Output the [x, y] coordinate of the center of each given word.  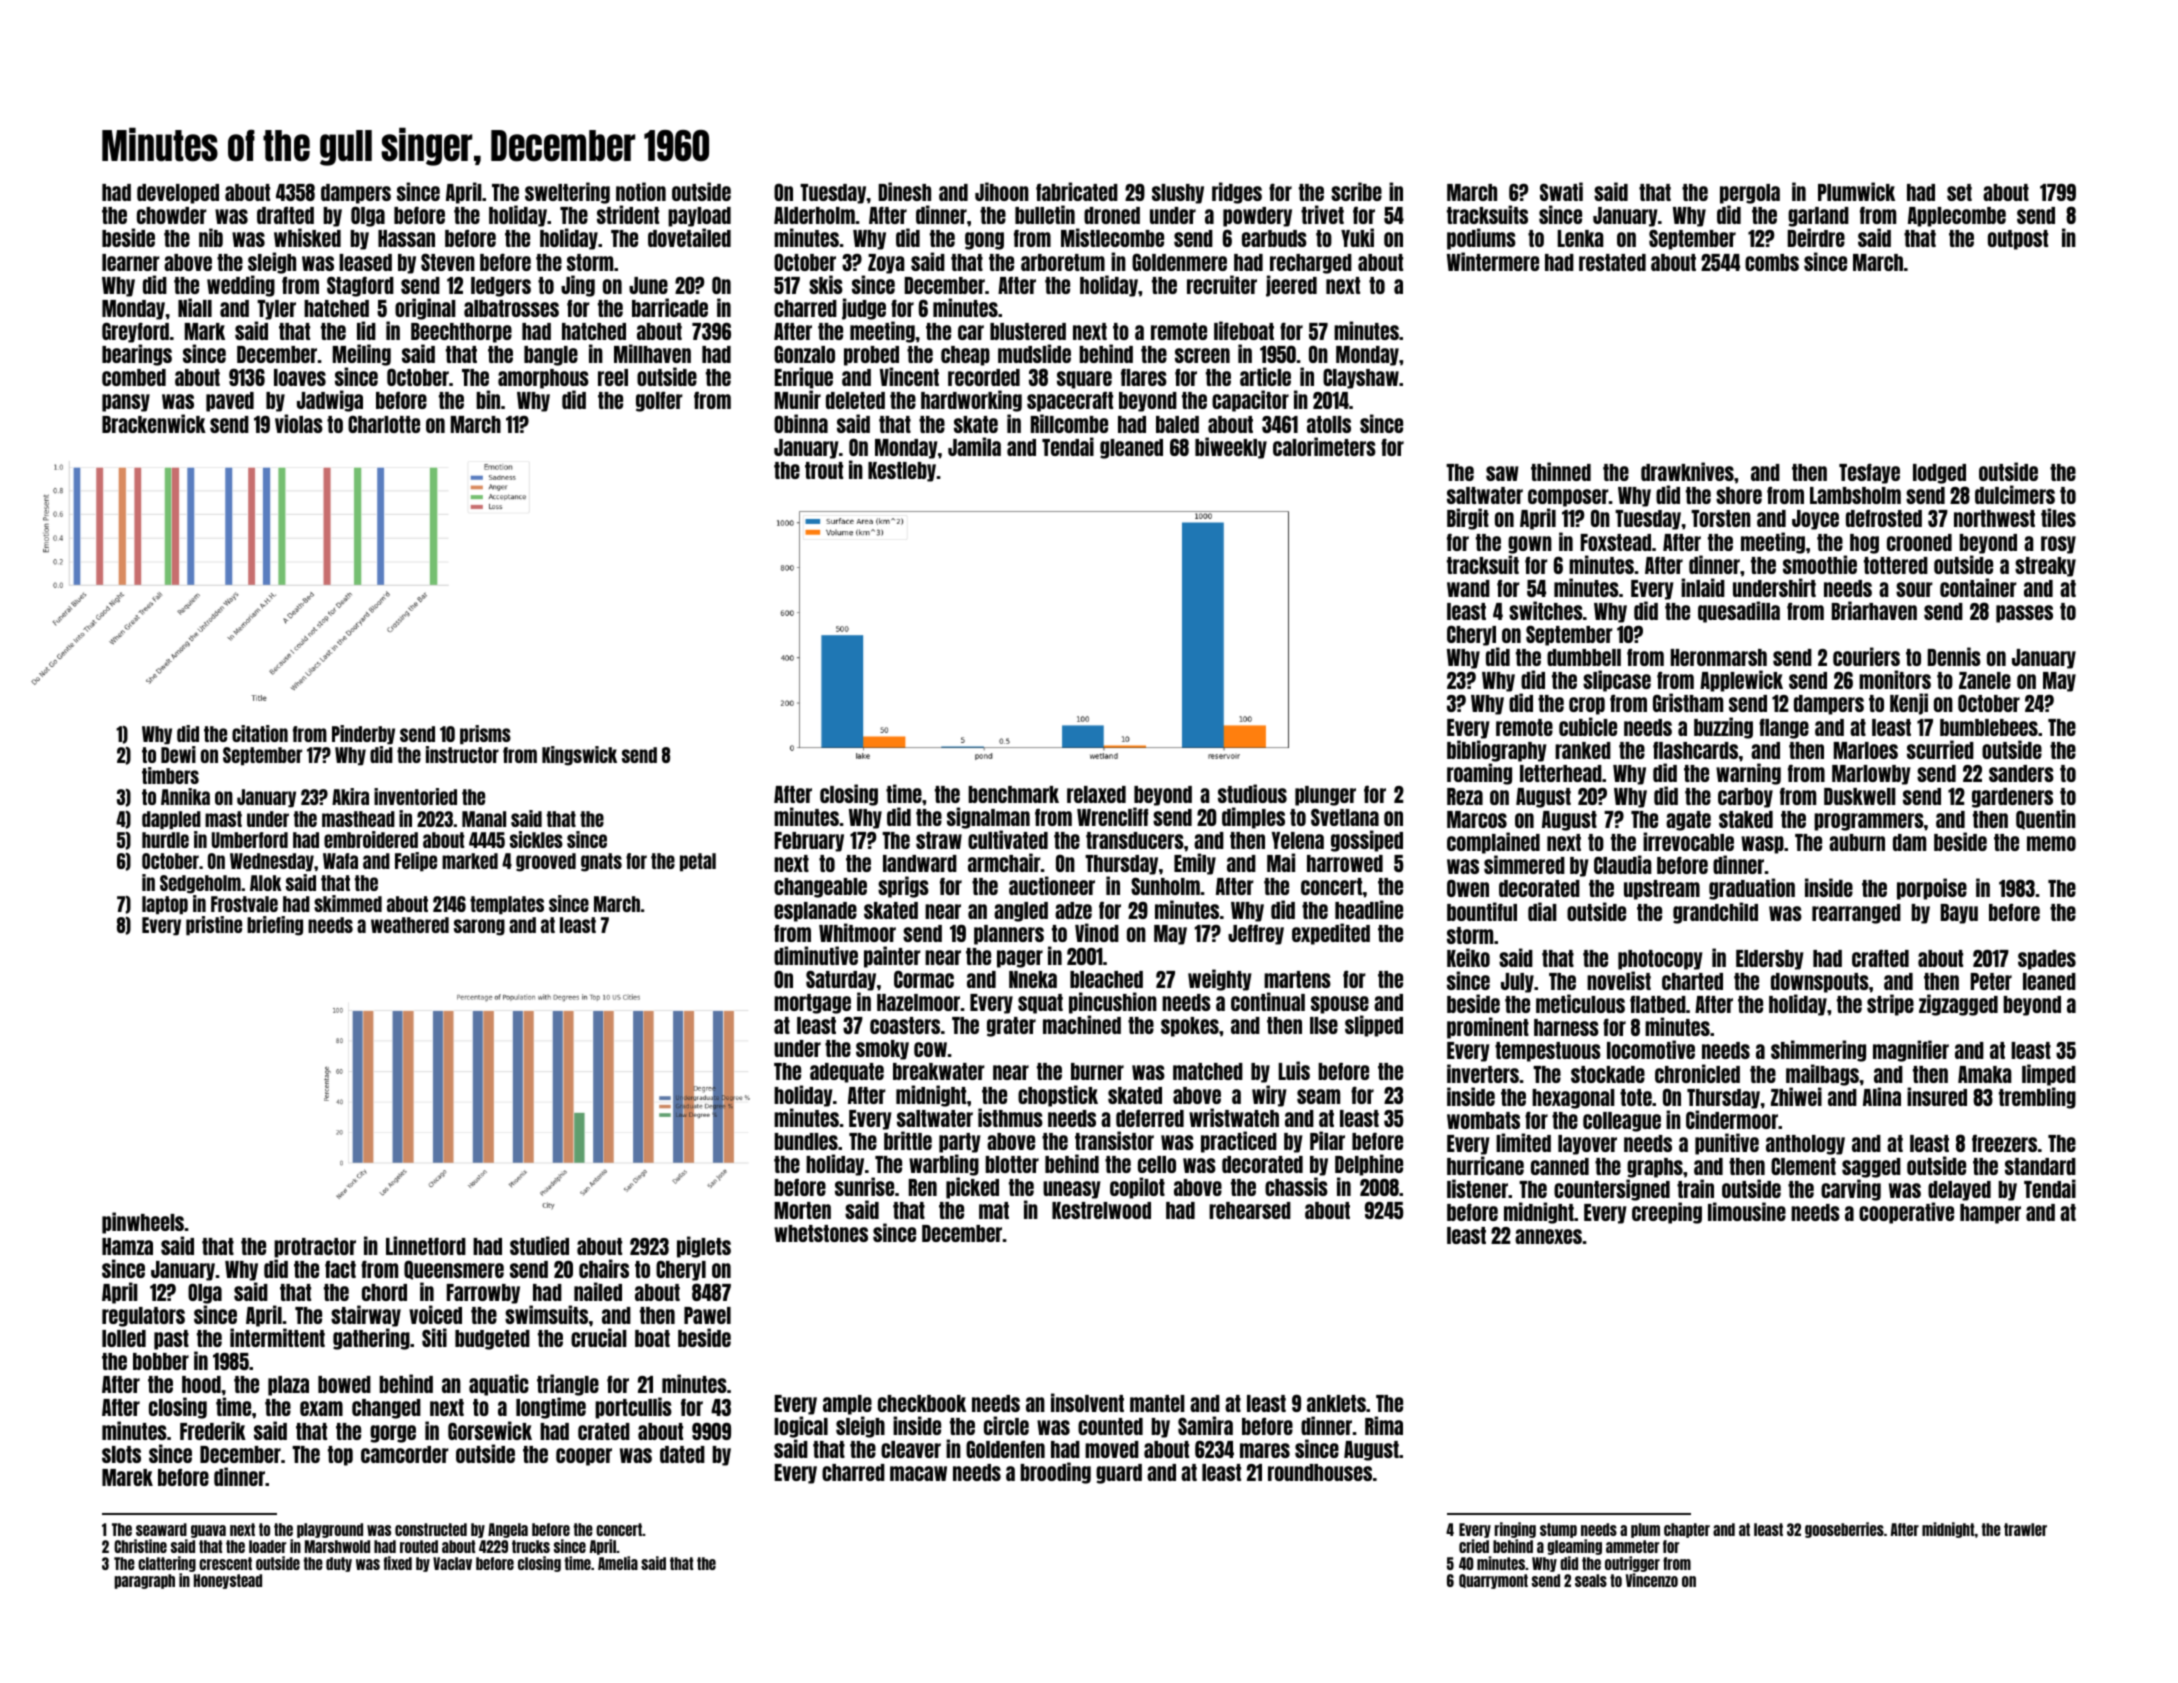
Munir [798, 399]
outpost [2018, 240]
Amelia [618, 1563]
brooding [1055, 1473]
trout [824, 470]
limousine [1747, 1211]
